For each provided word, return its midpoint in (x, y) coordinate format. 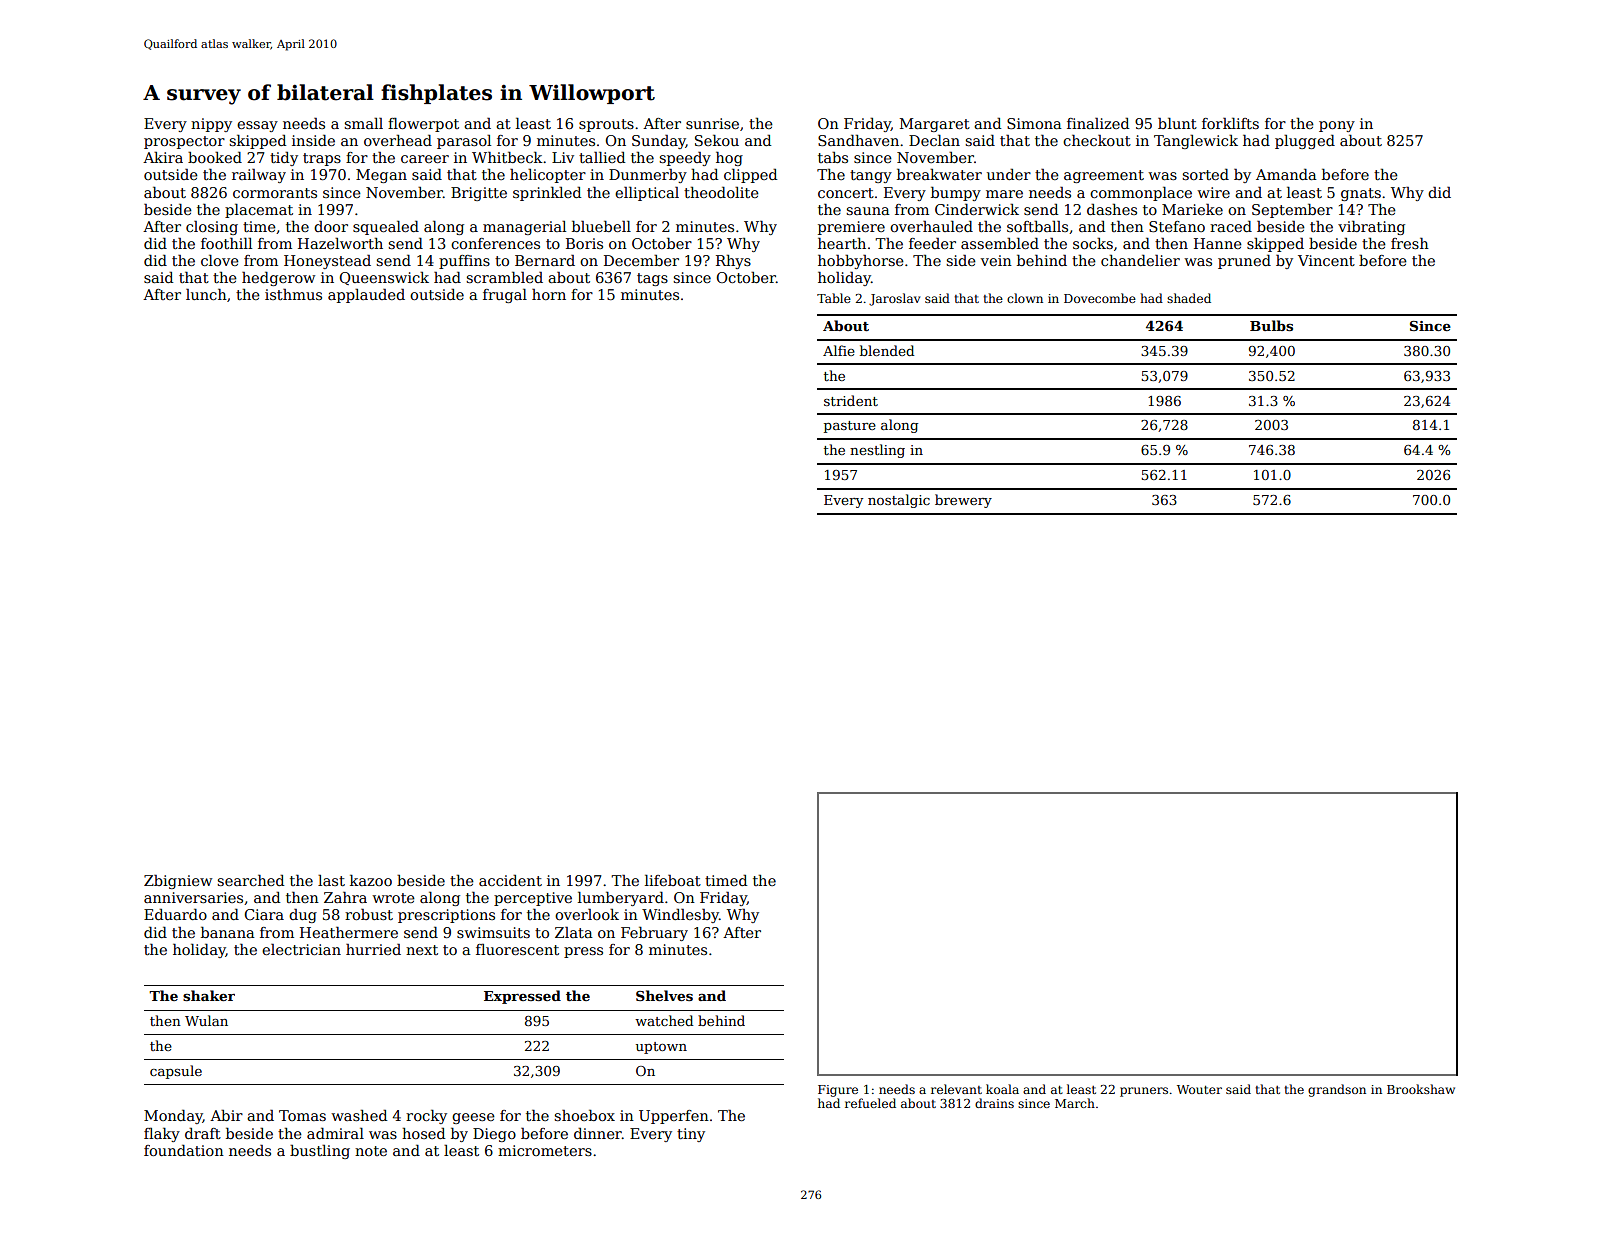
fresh (1410, 243)
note (371, 1151)
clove (220, 260)
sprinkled (547, 193)
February (654, 934)
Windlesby (680, 915)
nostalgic (899, 501)
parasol (464, 141)
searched (250, 880)
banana (228, 932)
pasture (850, 427)
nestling (877, 451)
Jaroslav (894, 299)
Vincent (1326, 260)
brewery (963, 501)
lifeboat (673, 880)
